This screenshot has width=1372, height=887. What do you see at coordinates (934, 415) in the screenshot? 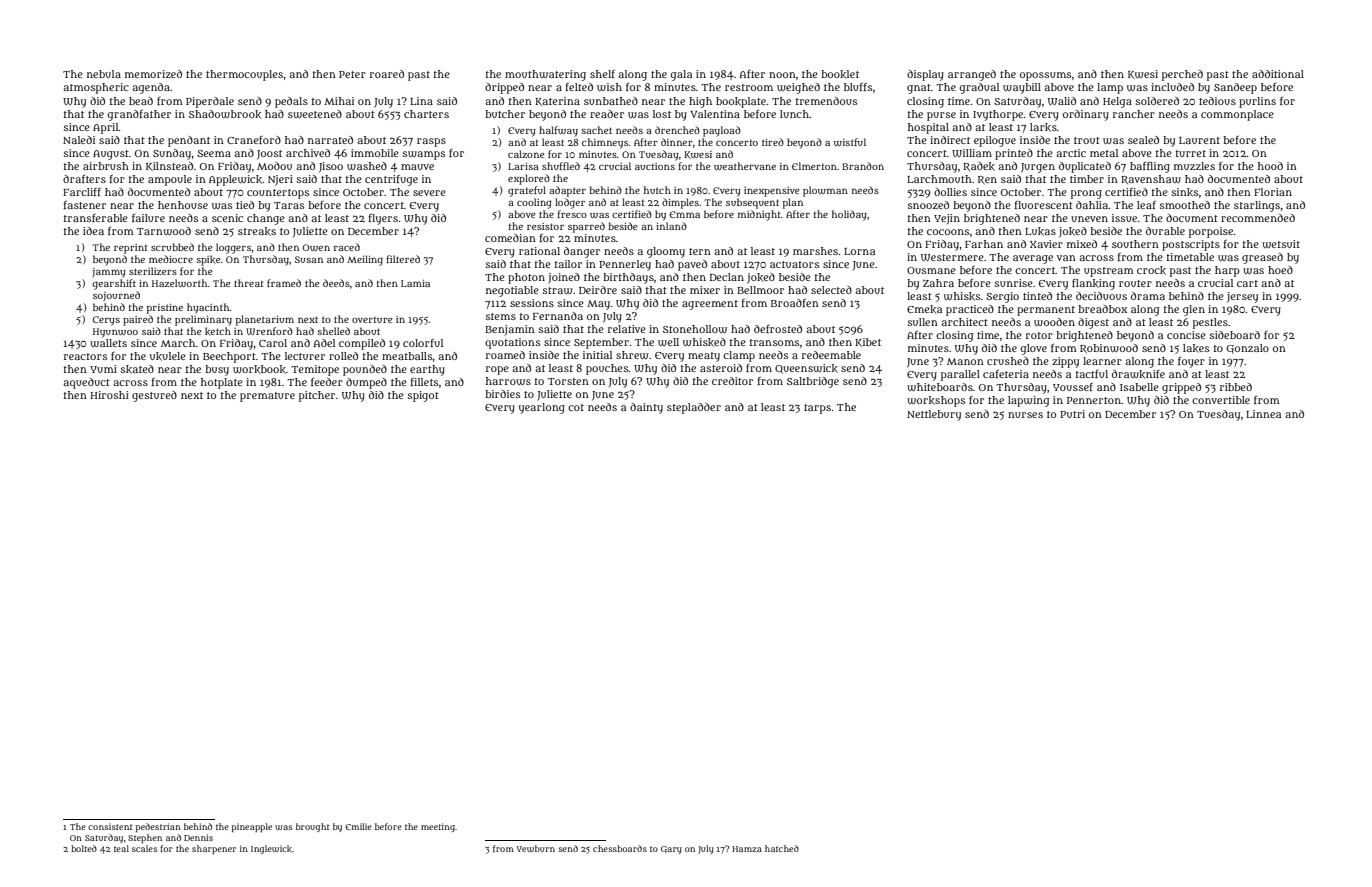
I see `Nettlebury` at bounding box center [934, 415].
